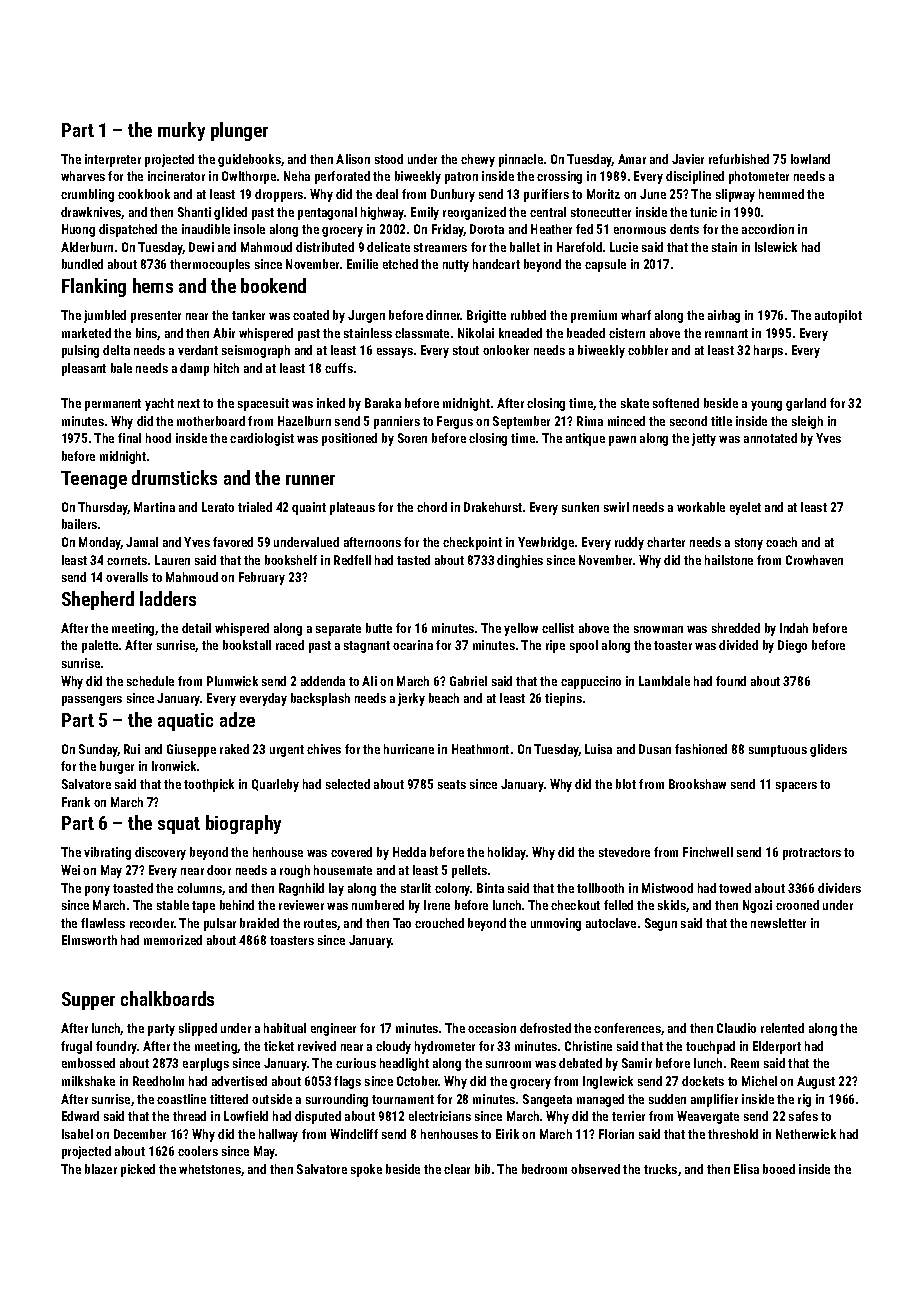  I want to click on Redfell, so click(352, 560).
